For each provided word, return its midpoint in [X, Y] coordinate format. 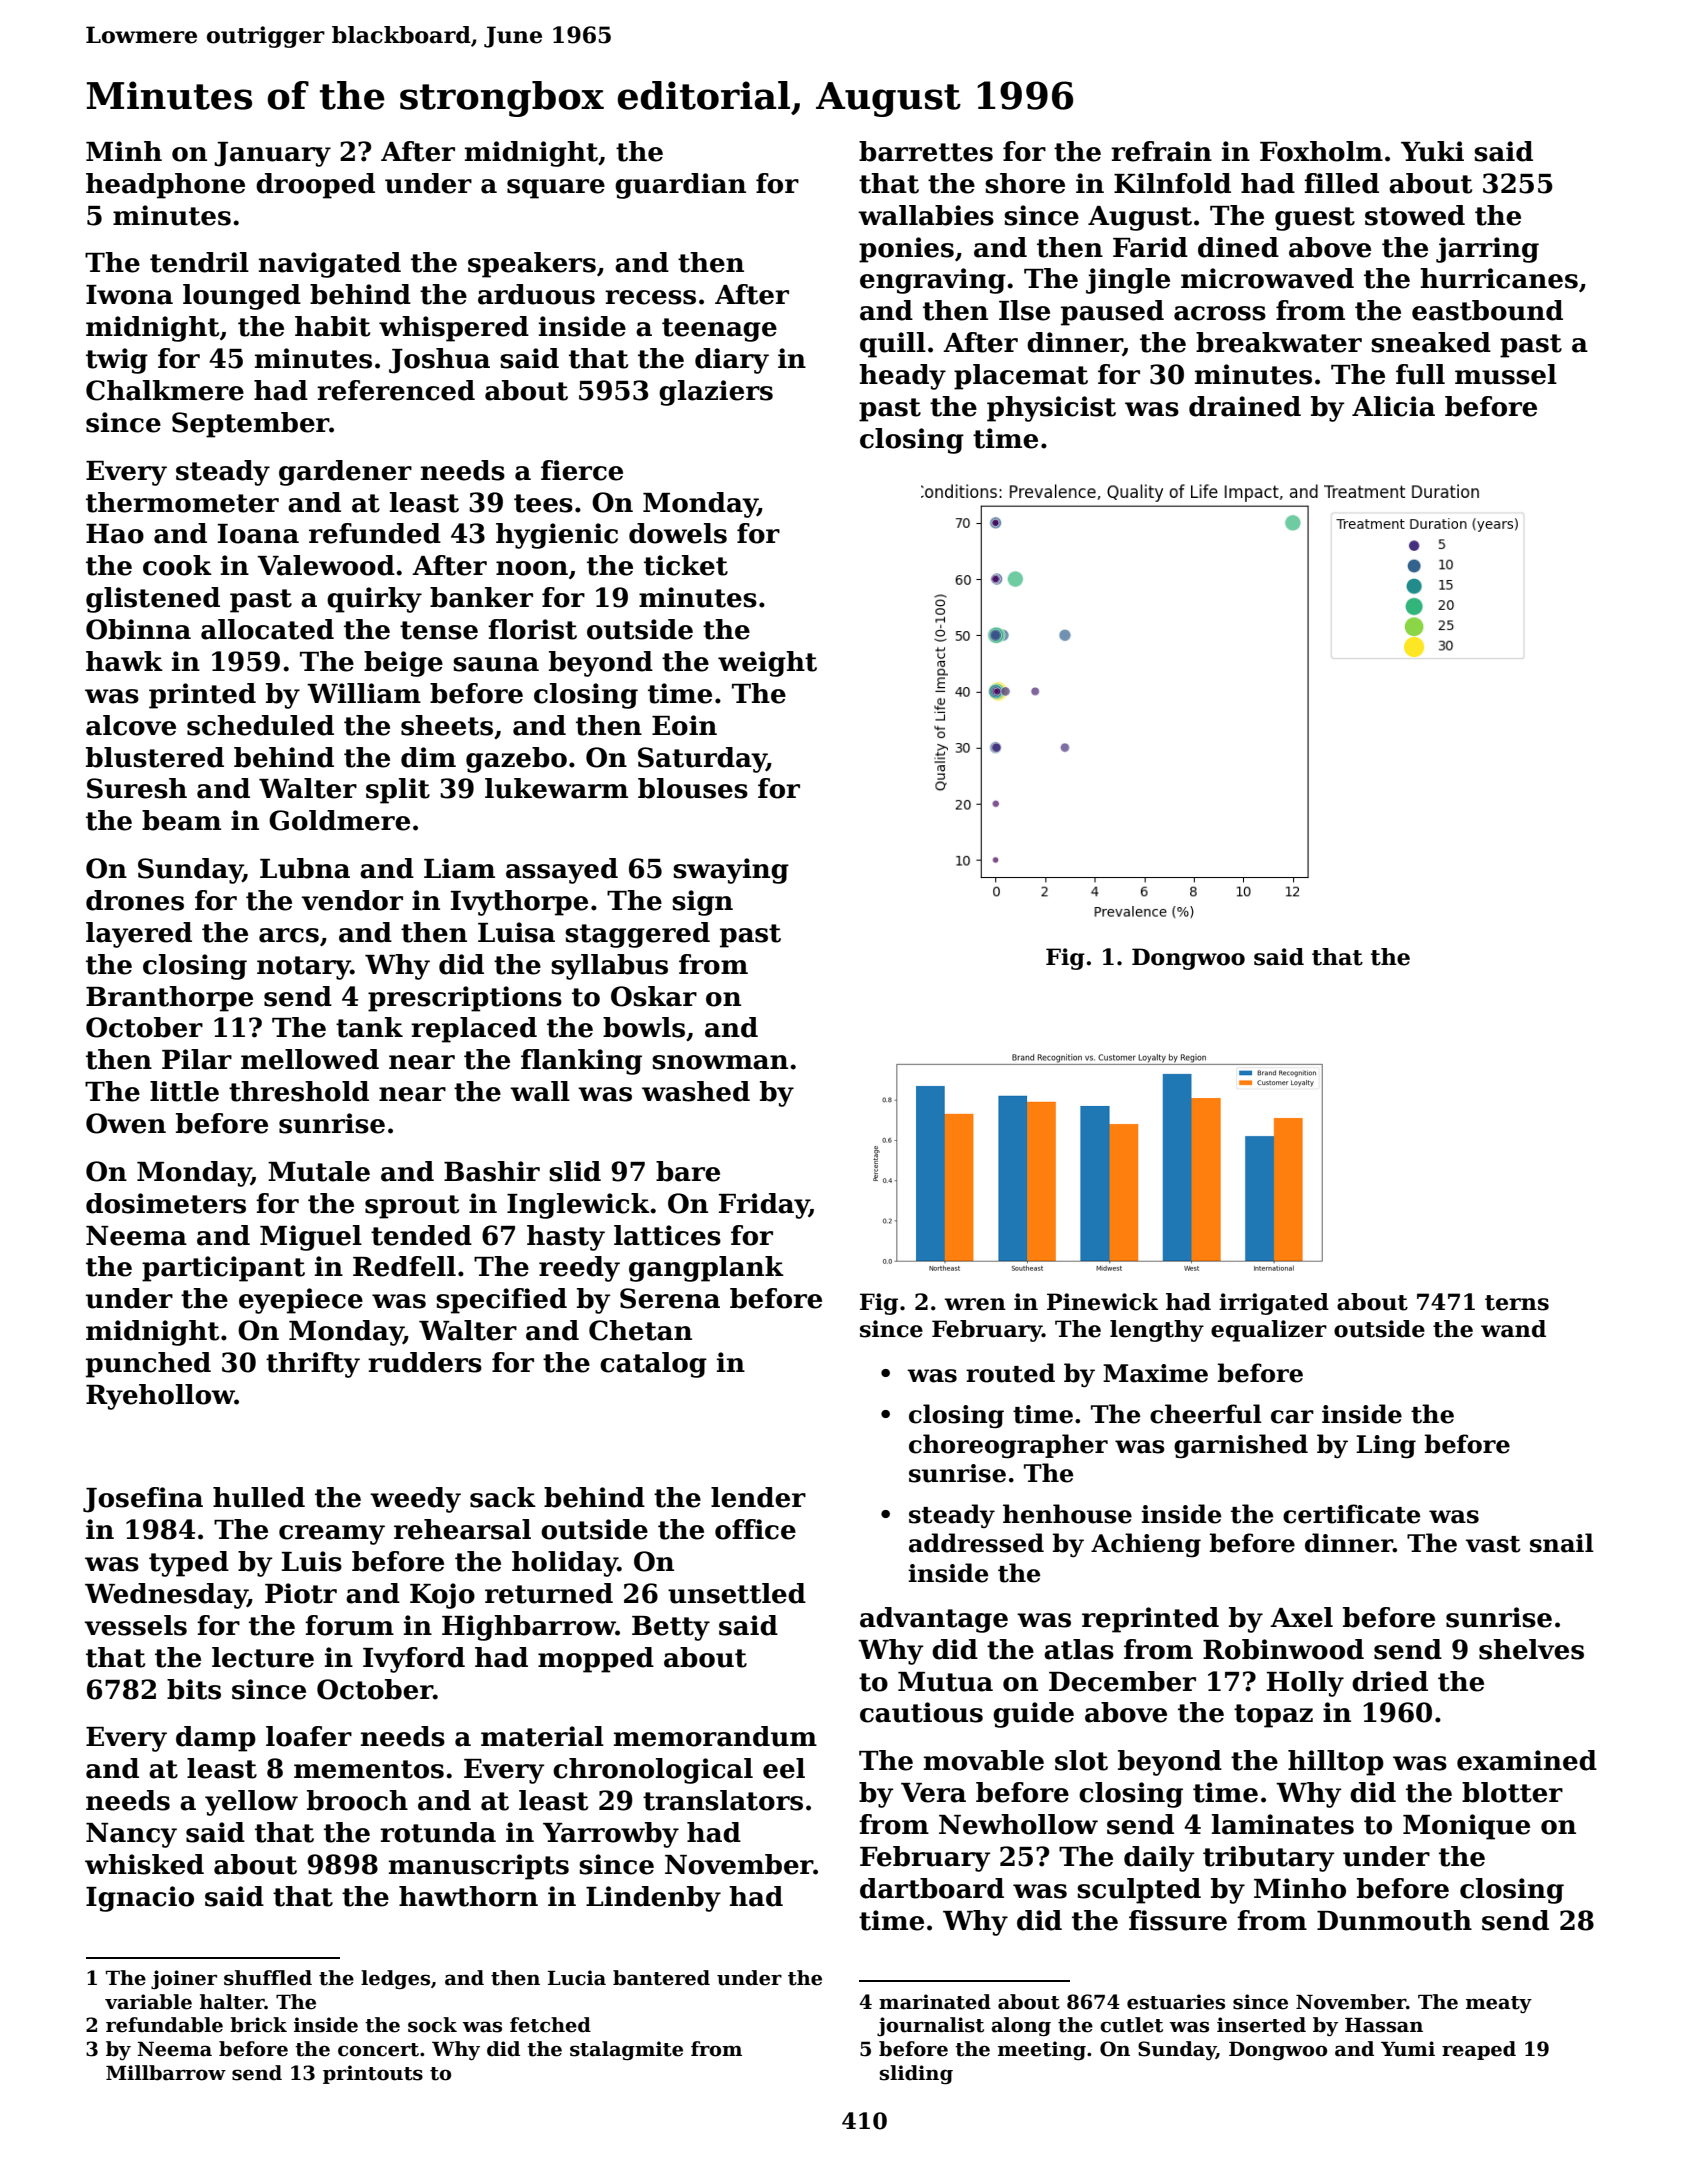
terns [1517, 1303]
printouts [373, 2074]
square [556, 189]
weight [767, 664]
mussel [1506, 374]
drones [135, 900]
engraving [933, 281]
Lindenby [653, 1899]
